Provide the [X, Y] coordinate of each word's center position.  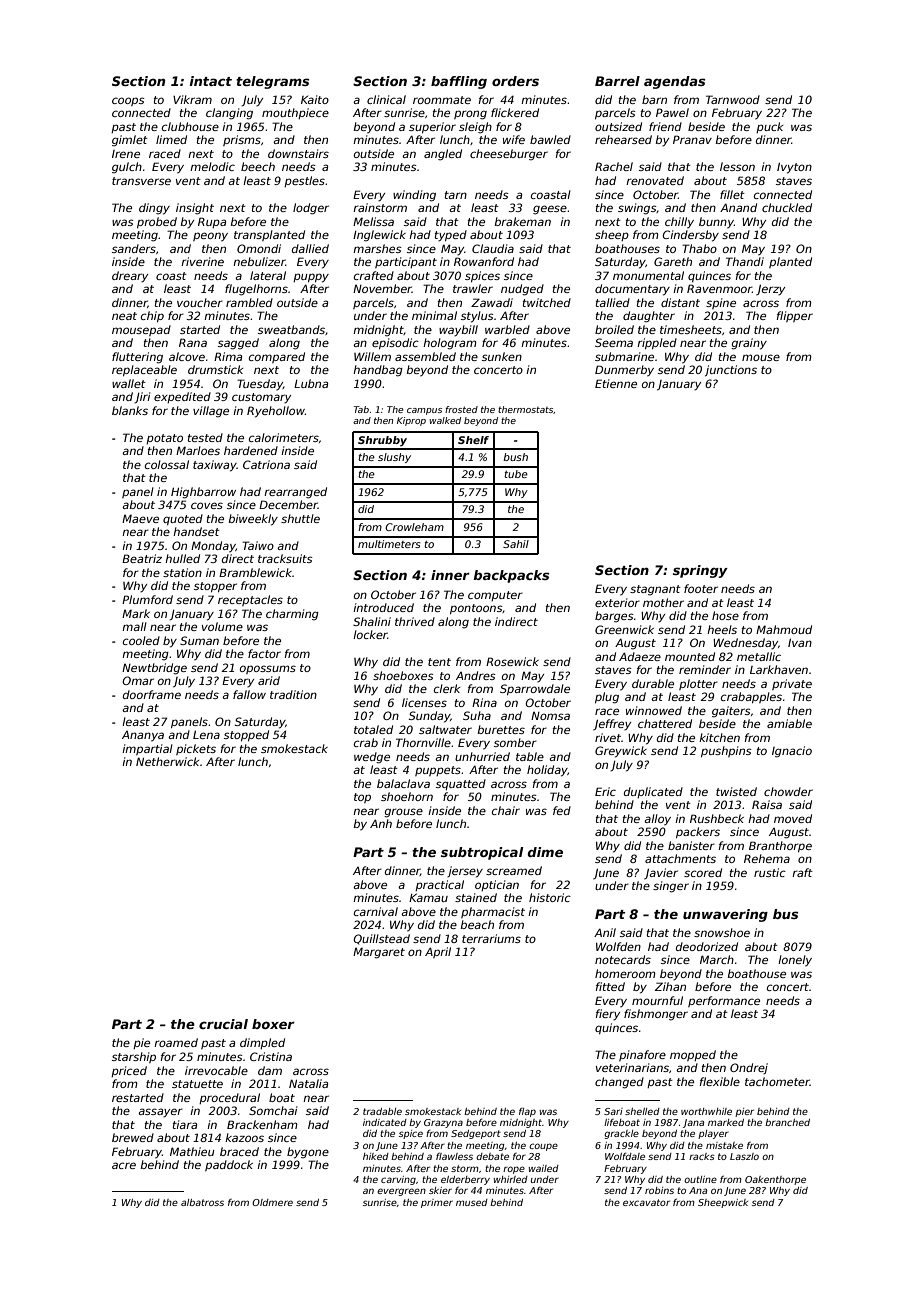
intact [210, 81]
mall [134, 626]
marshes [377, 248]
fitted [610, 986]
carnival [376, 911]
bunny [716, 223]
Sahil [516, 544]
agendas [674, 82]
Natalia [308, 1083]
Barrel [617, 81]
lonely [795, 961]
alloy [657, 820]
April [438, 952]
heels [722, 629]
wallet [129, 383]
